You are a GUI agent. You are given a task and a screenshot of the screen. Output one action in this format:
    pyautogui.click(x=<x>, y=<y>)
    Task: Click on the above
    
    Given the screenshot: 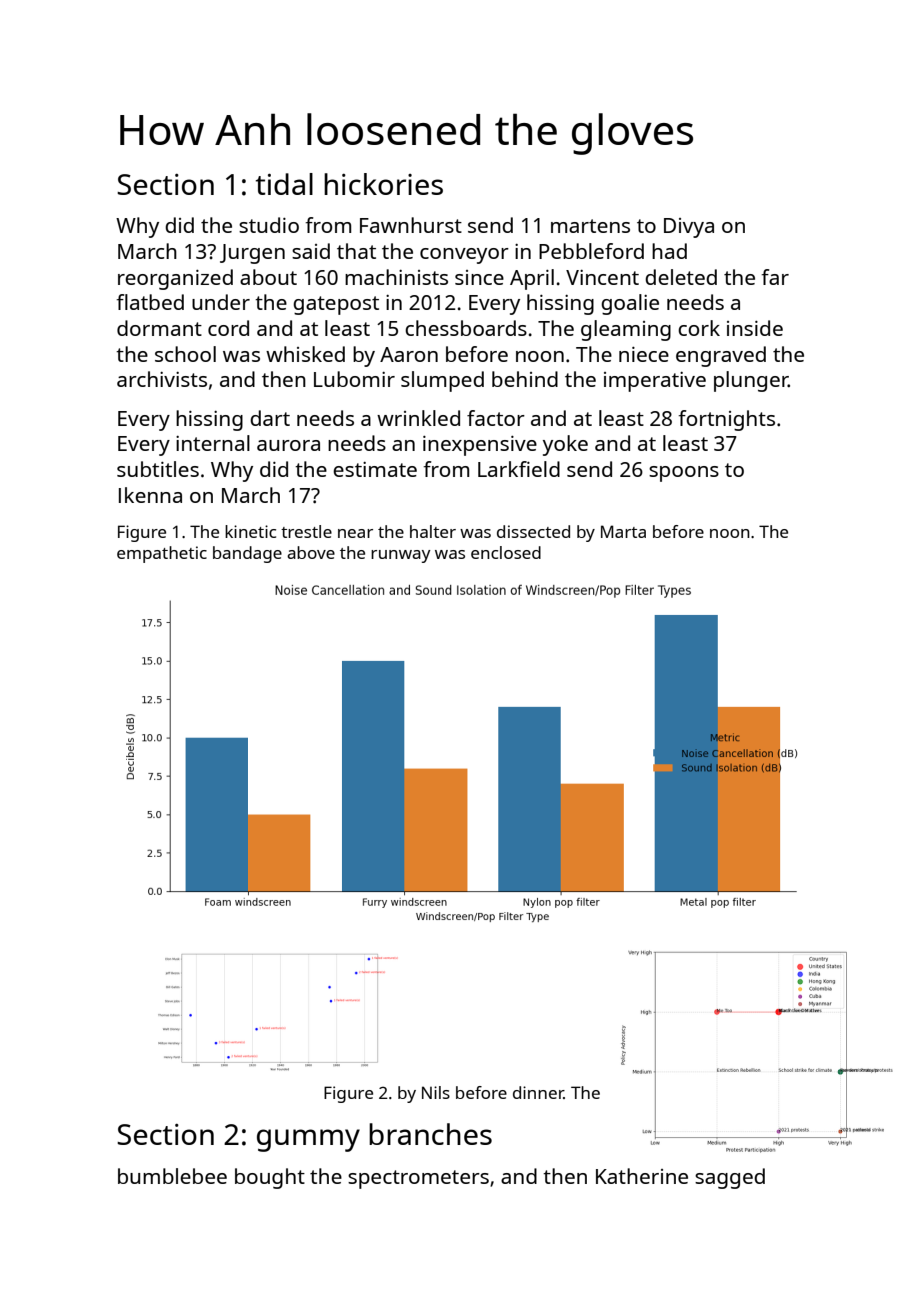 What is the action you would take?
    pyautogui.click(x=311, y=552)
